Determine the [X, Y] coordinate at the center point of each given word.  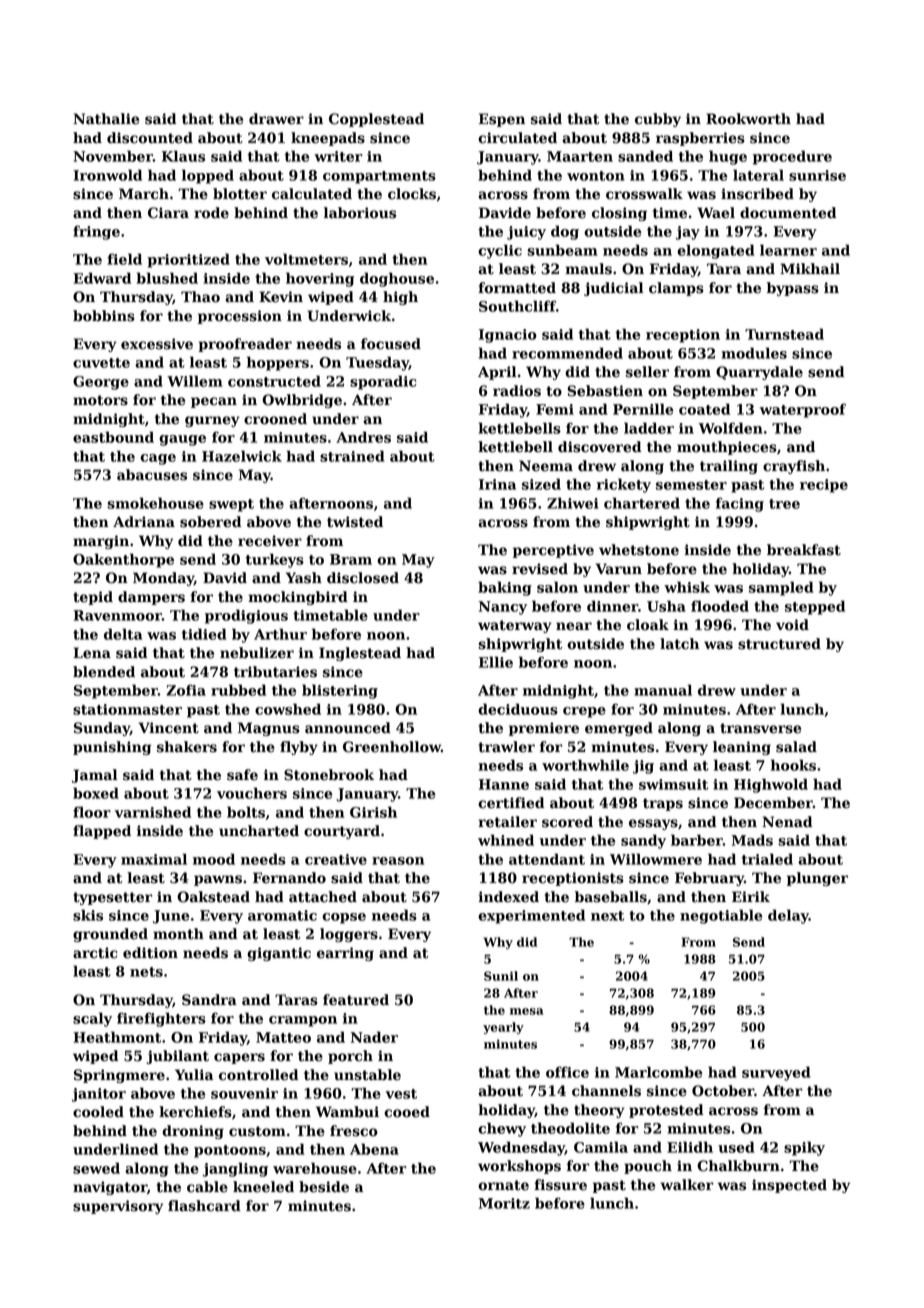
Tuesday [377, 363]
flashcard [204, 1206]
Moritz [504, 1203]
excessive [157, 344]
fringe [96, 232]
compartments [379, 177]
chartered [642, 503]
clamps [676, 289]
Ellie [496, 662]
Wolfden [731, 428]
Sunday [102, 729]
